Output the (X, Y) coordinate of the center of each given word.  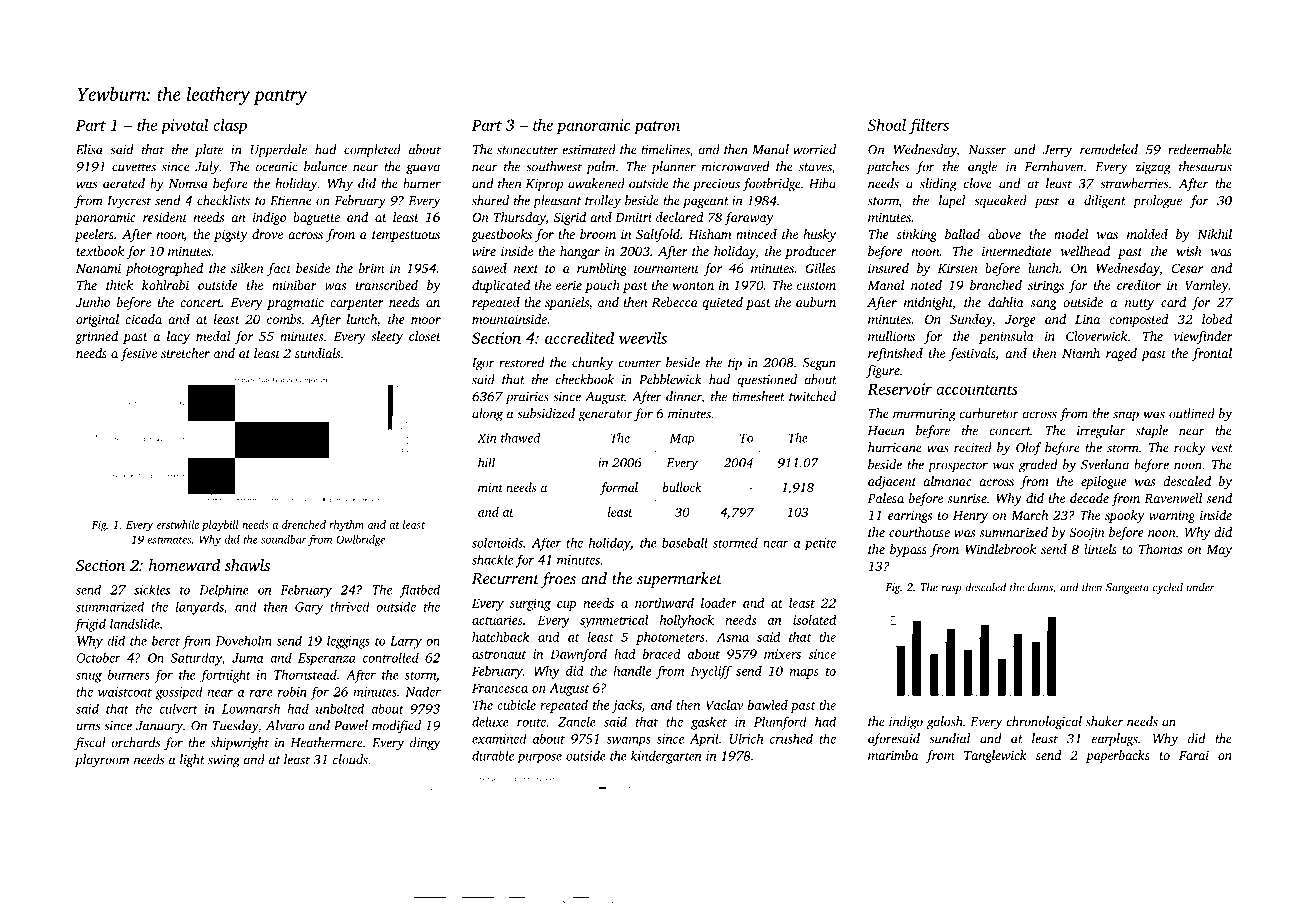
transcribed (387, 285)
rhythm (346, 526)
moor (426, 320)
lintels (1100, 549)
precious (716, 185)
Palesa (885, 498)
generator (605, 416)
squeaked (1000, 201)
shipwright (240, 744)
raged (1121, 354)
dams (1040, 587)
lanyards (200, 608)
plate (209, 150)
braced (662, 654)
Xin (486, 438)
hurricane (895, 447)
